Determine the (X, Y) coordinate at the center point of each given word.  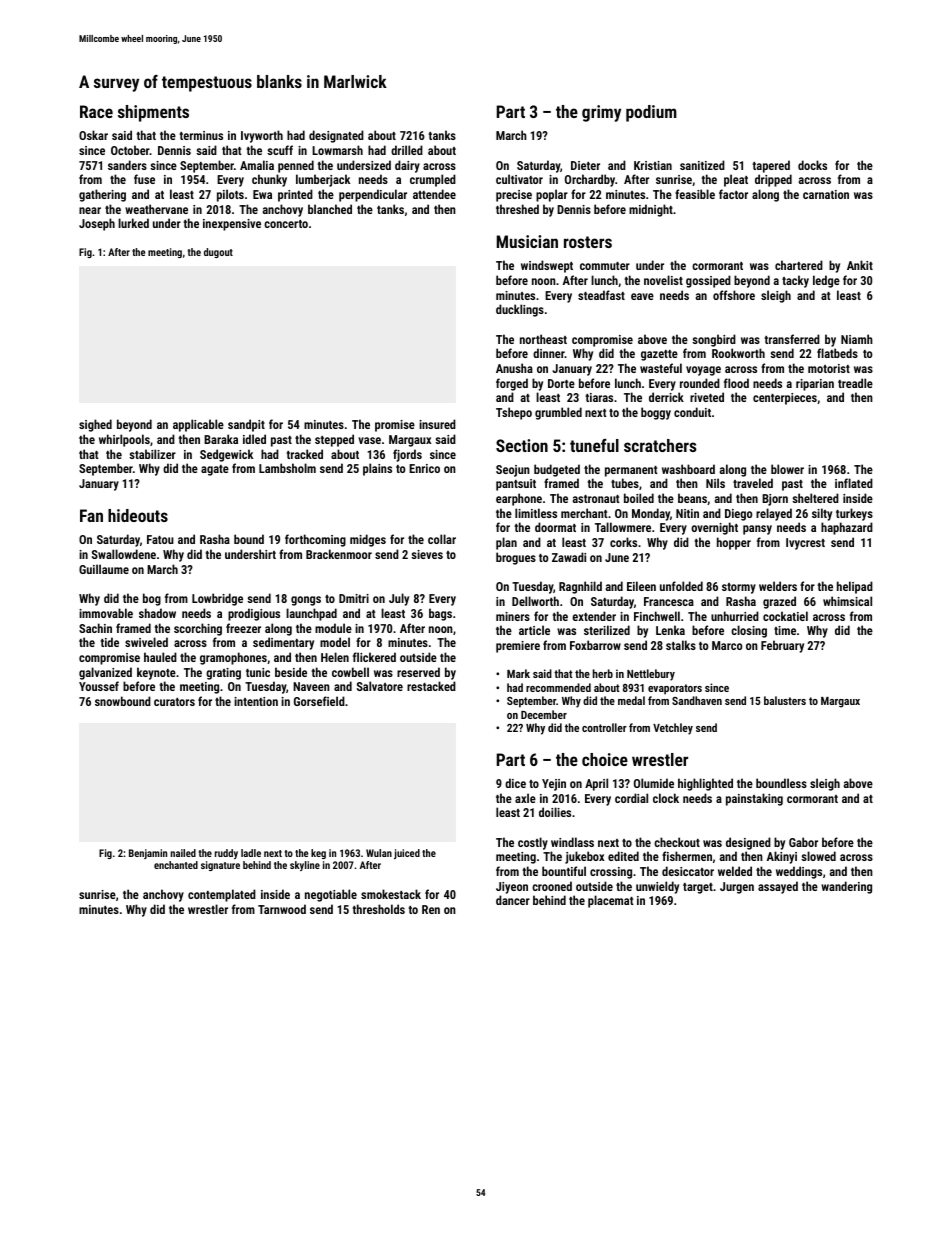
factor (733, 194)
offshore (734, 295)
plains (377, 469)
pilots (230, 195)
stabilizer (152, 454)
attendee (434, 194)
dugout (218, 253)
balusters (785, 700)
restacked (431, 686)
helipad (855, 587)
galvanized (105, 673)
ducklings (520, 310)
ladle (251, 853)
